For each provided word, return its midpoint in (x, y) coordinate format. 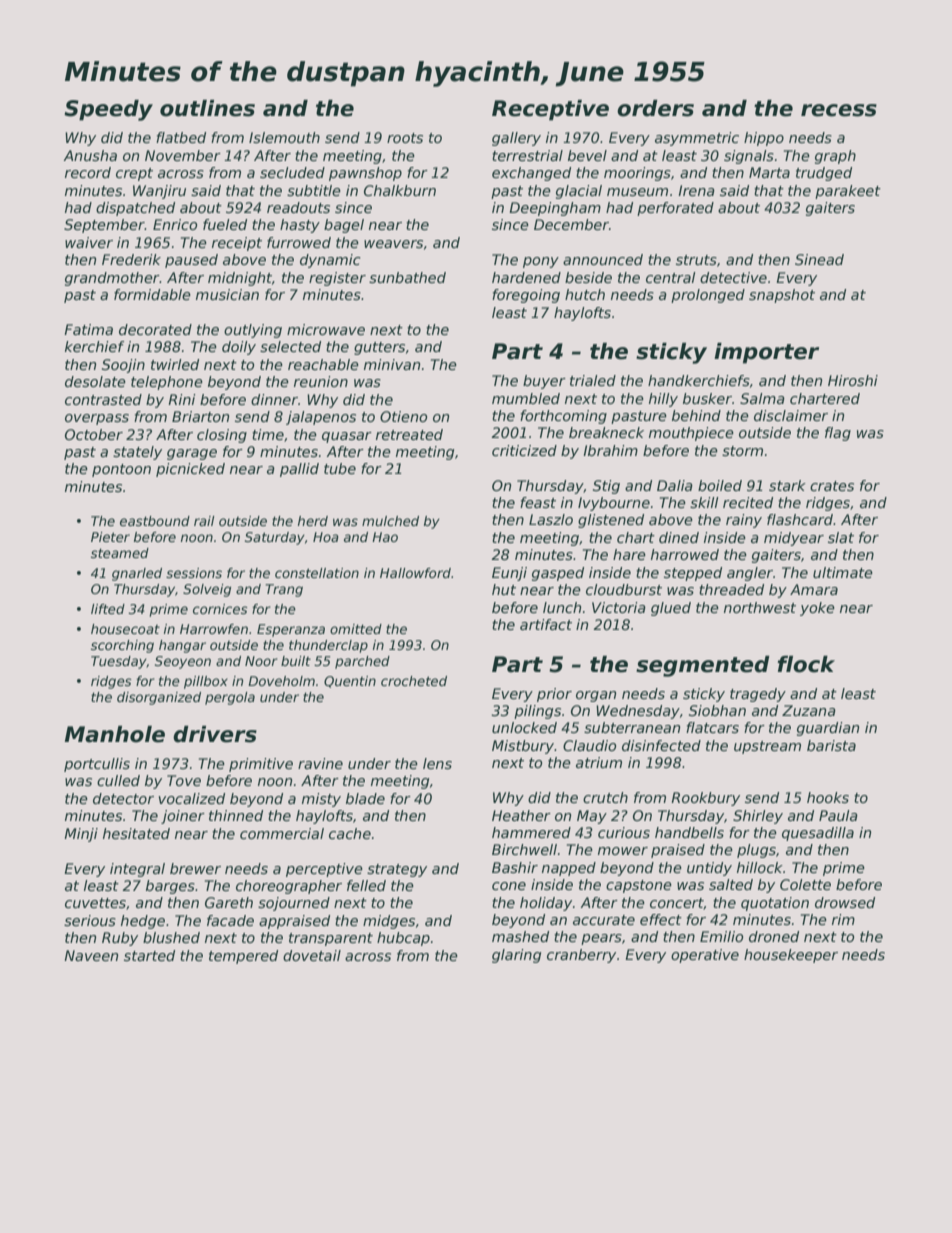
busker (707, 398)
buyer (544, 382)
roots (405, 138)
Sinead (819, 259)
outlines (207, 108)
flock (806, 664)
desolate (95, 381)
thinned (236, 815)
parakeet (848, 192)
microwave (326, 329)
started (149, 955)
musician (227, 294)
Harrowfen (214, 629)
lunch (562, 607)
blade (365, 798)
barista (831, 745)
